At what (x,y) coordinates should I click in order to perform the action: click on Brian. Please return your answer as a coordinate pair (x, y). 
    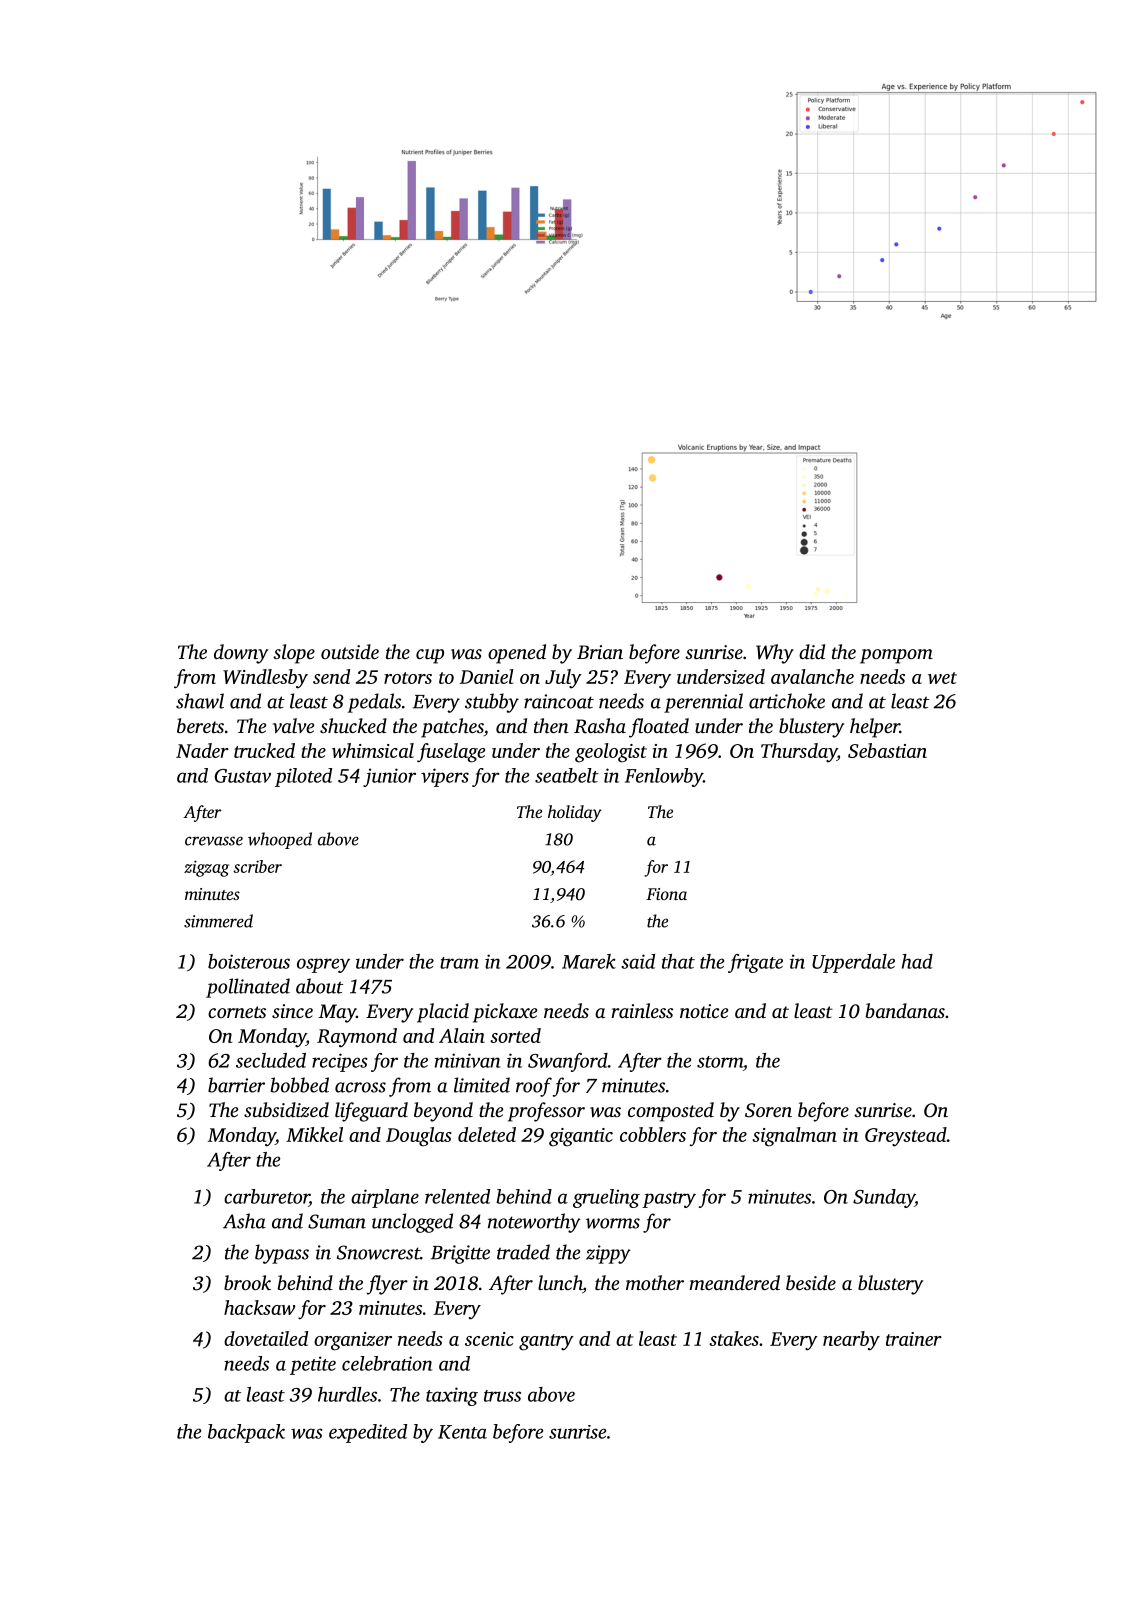
    Looking at the image, I should click on (600, 652).
